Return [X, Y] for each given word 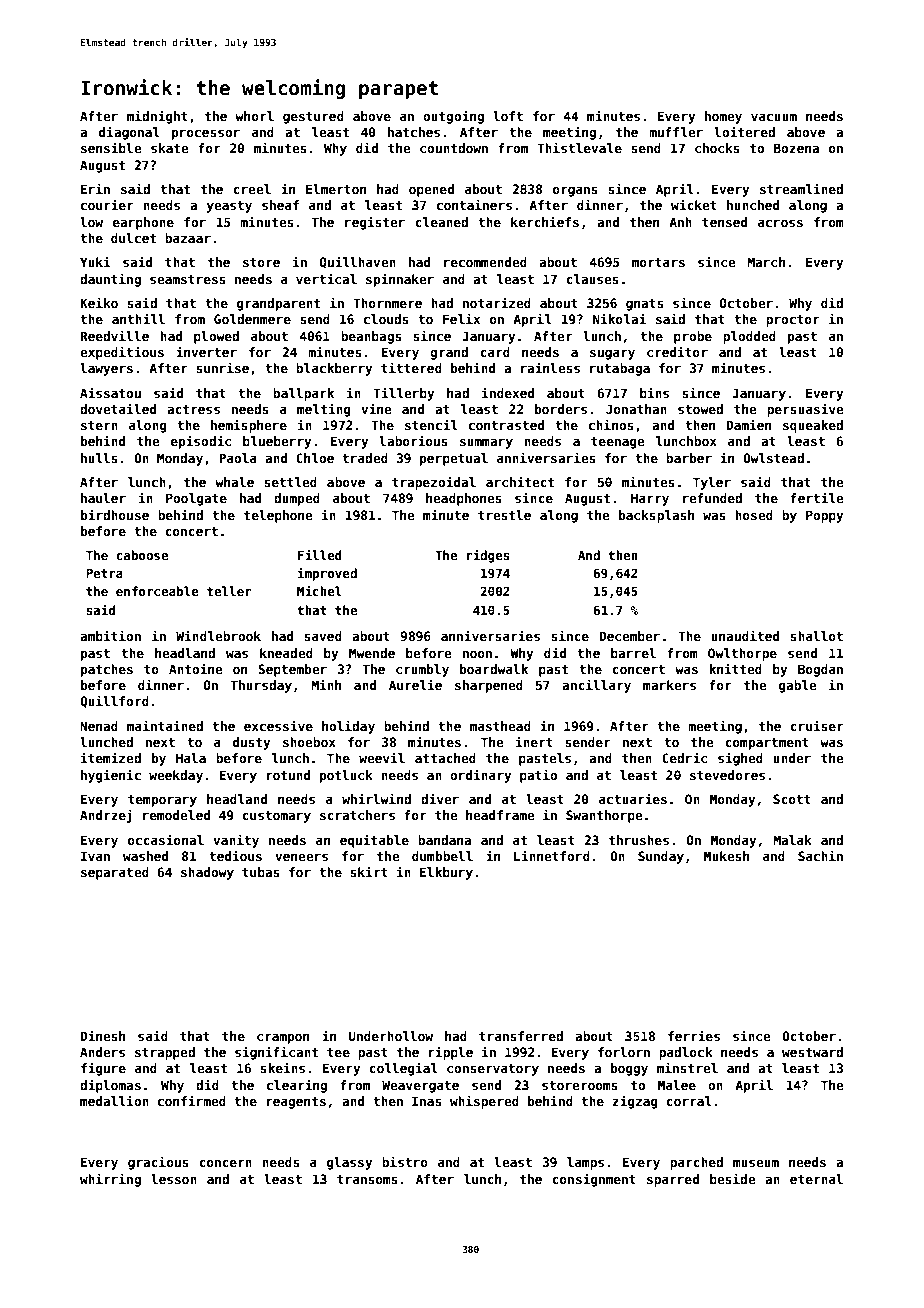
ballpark [303, 394]
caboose [142, 555]
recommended [485, 262]
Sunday [661, 857]
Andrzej [106, 816]
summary [486, 444]
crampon [283, 1039]
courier [107, 204]
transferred [521, 1036]
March [766, 262]
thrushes [639, 840]
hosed [754, 515]
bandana [444, 840]
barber [689, 458]
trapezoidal [434, 483]
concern [225, 1163]
